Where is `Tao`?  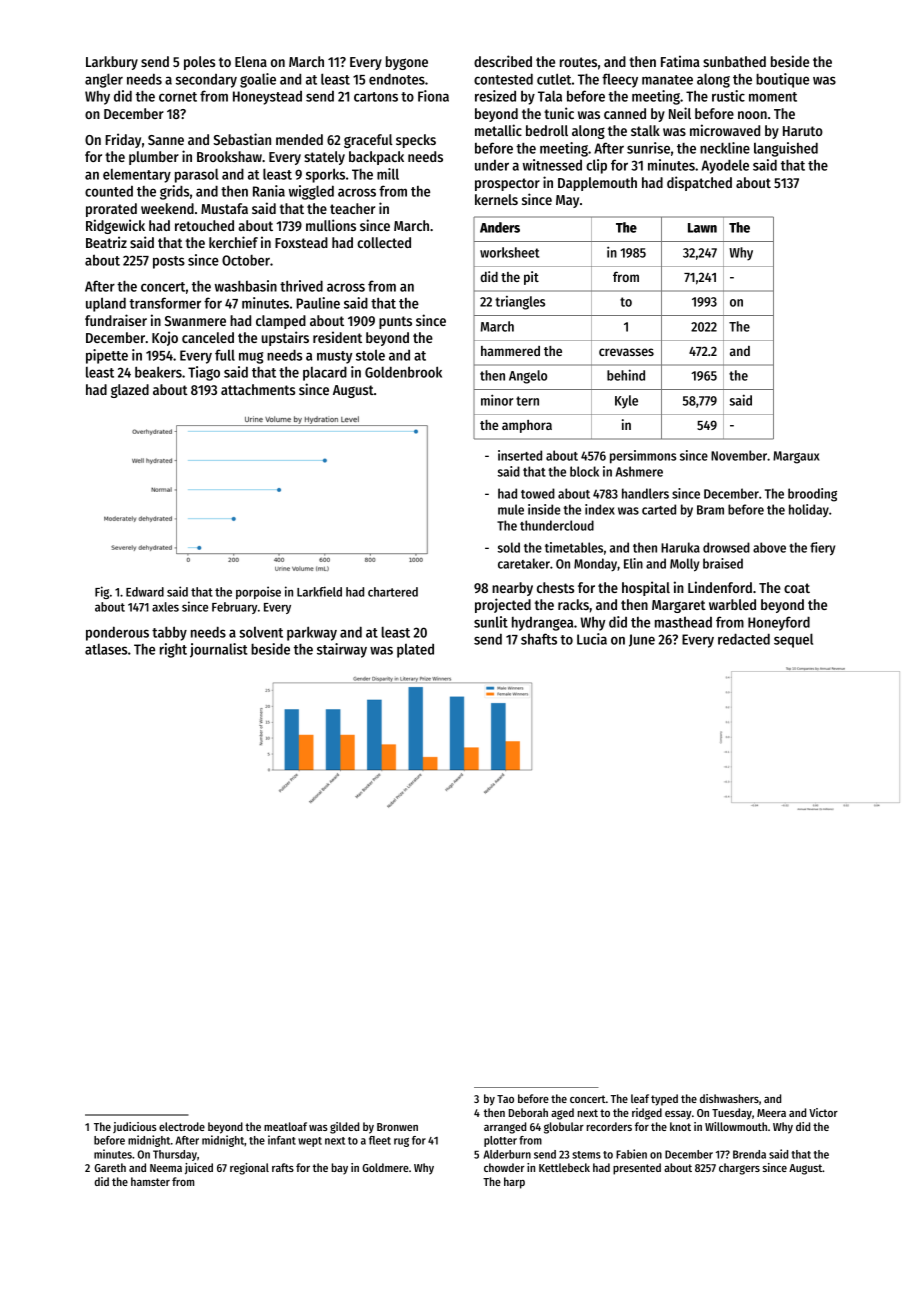 Tao is located at coordinates (505, 1099).
